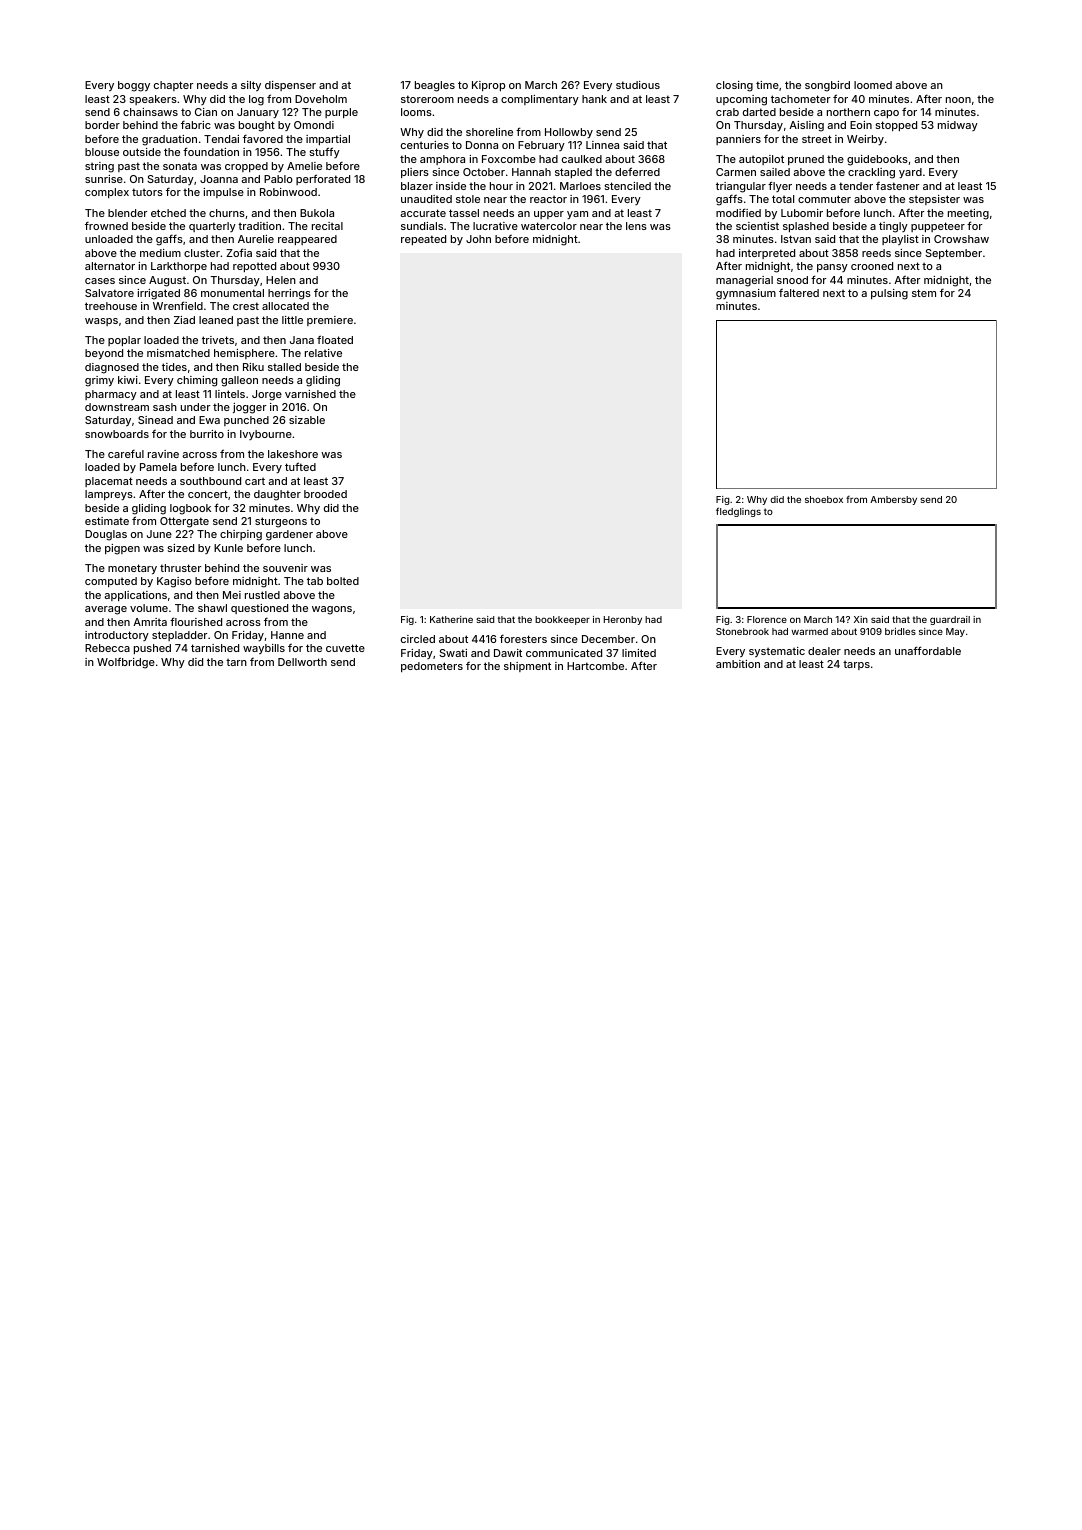 Image resolution: width=1082 pixels, height=1530 pixels. What do you see at coordinates (290, 86) in the screenshot?
I see `dispenser` at bounding box center [290, 86].
